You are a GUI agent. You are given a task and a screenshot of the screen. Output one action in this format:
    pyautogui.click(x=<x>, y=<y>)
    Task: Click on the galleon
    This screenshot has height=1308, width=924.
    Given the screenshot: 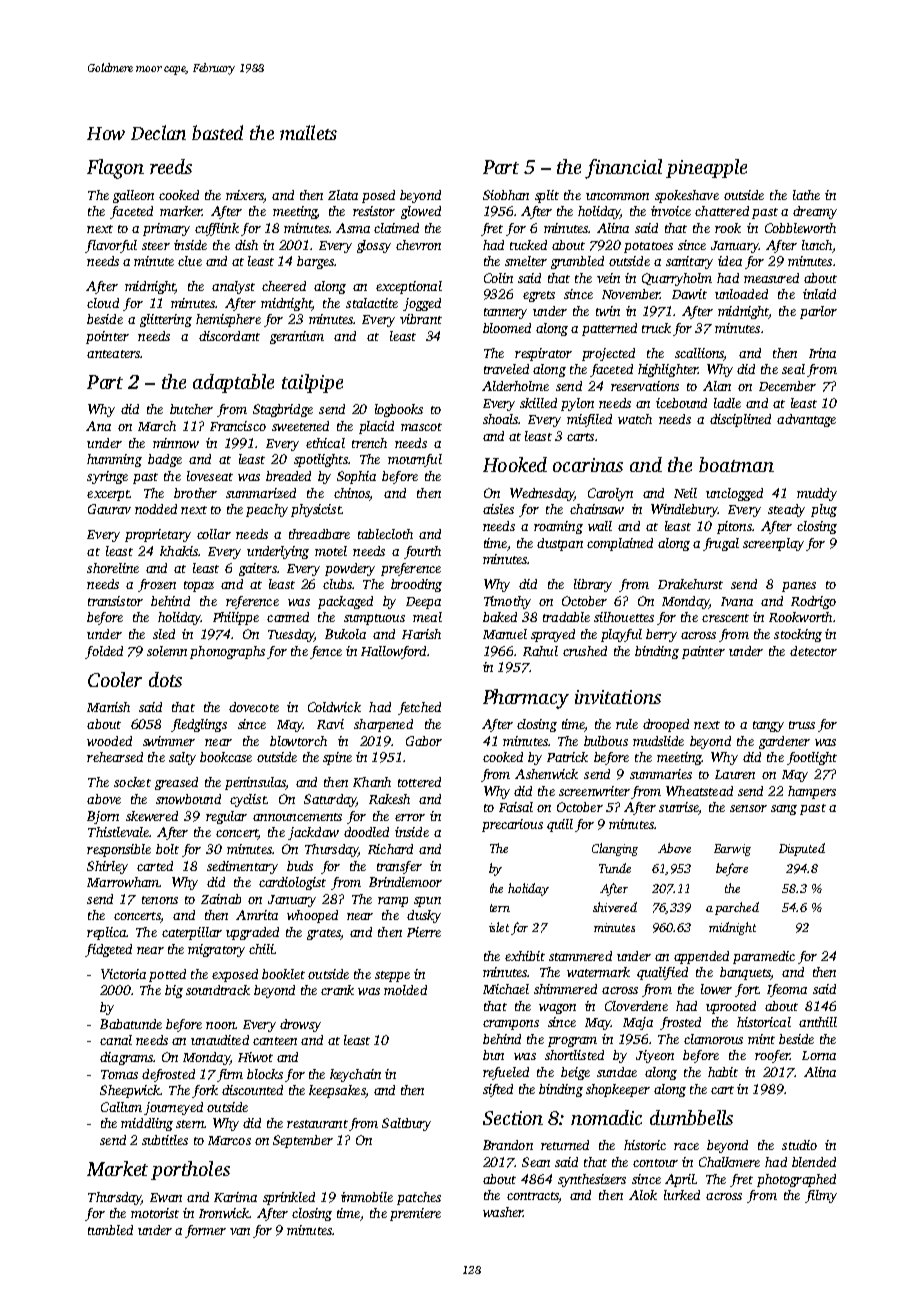 What is the action you would take?
    pyautogui.click(x=133, y=196)
